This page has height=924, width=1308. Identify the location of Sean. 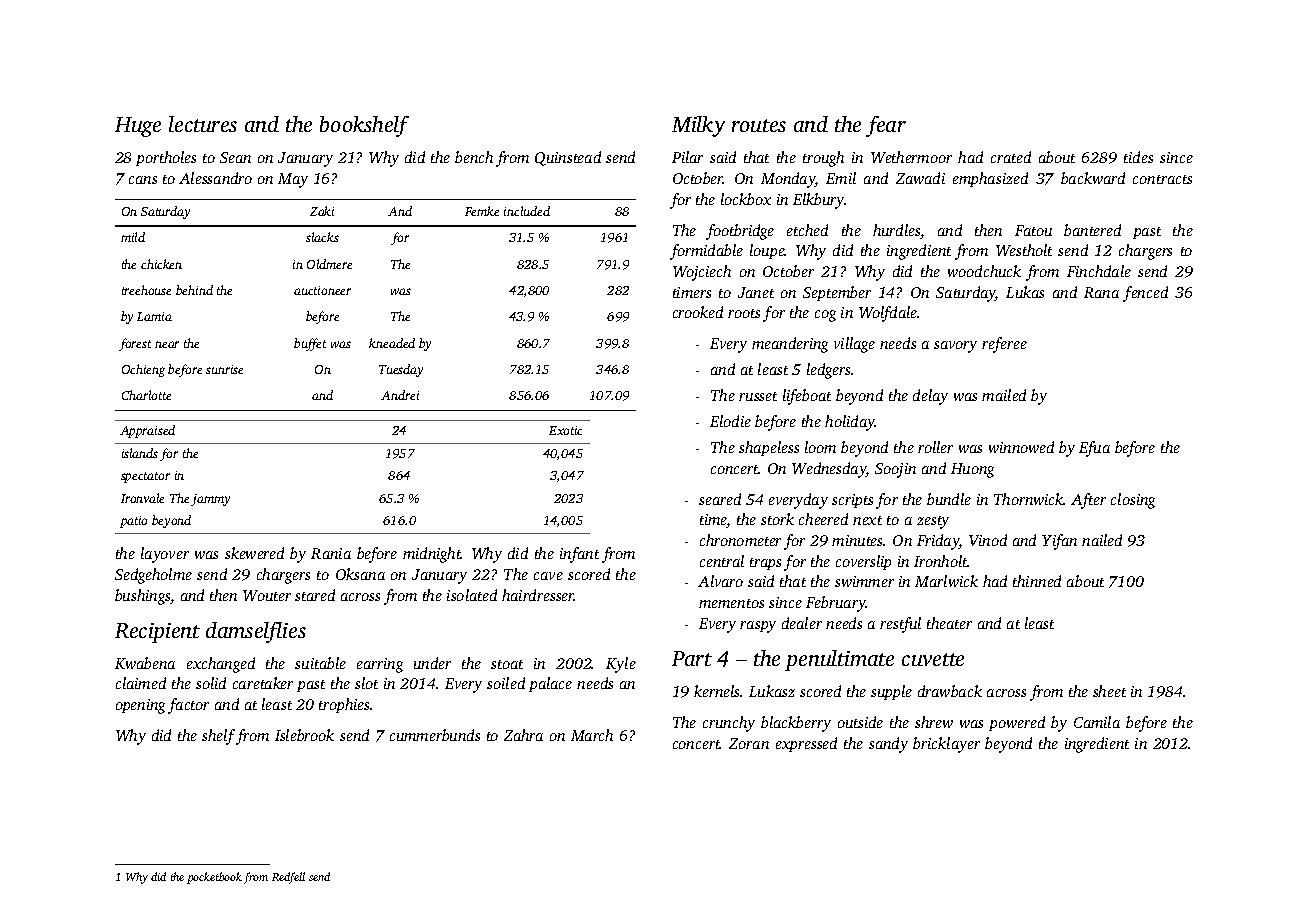
(235, 157).
